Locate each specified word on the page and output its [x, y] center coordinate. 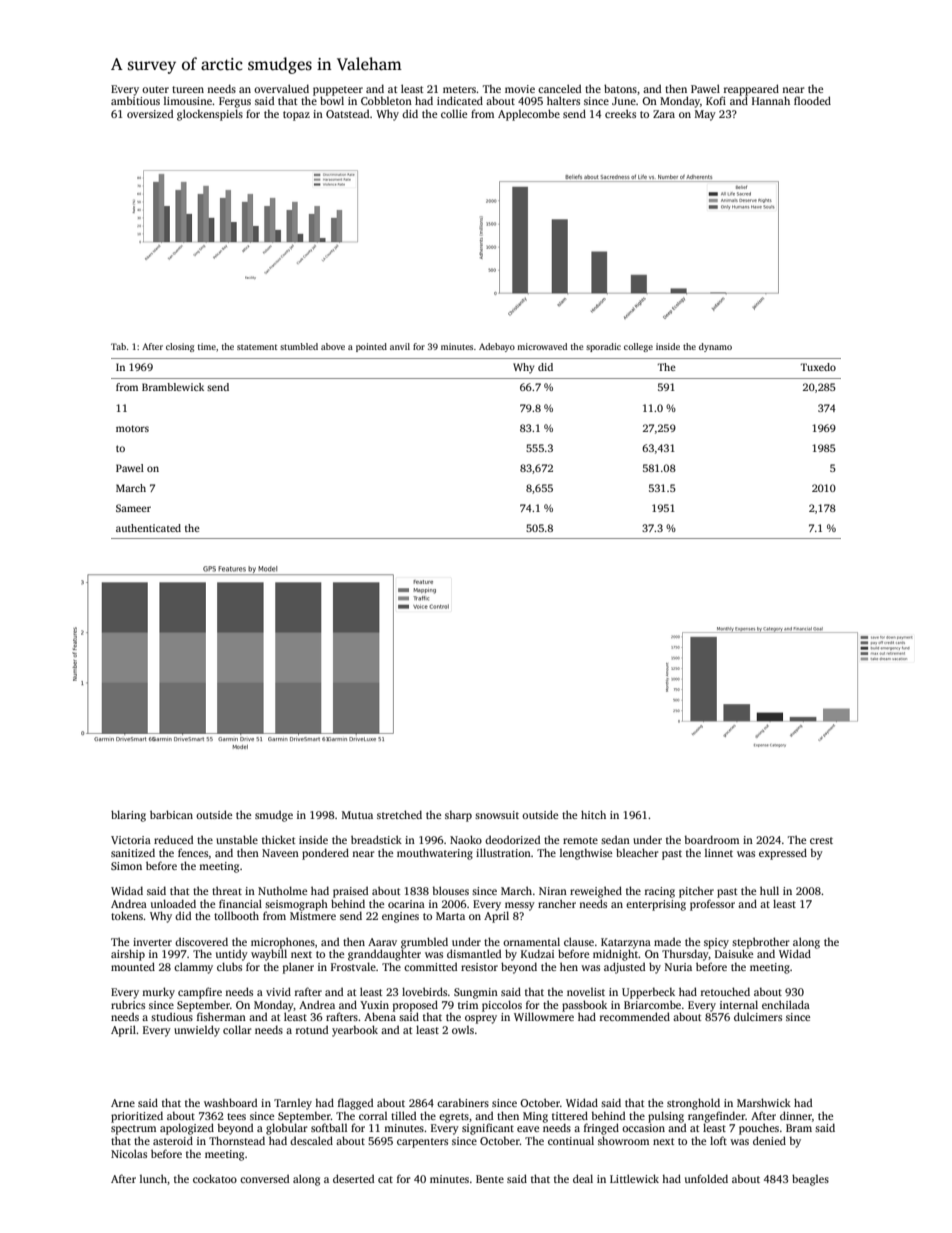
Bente [490, 1179]
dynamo [715, 347]
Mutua [357, 815]
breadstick [376, 839]
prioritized [137, 1117]
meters [459, 89]
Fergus [235, 102]
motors [132, 428]
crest [821, 840]
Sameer [133, 508]
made [667, 941]
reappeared [751, 90]
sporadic [603, 347]
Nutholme [282, 890]
